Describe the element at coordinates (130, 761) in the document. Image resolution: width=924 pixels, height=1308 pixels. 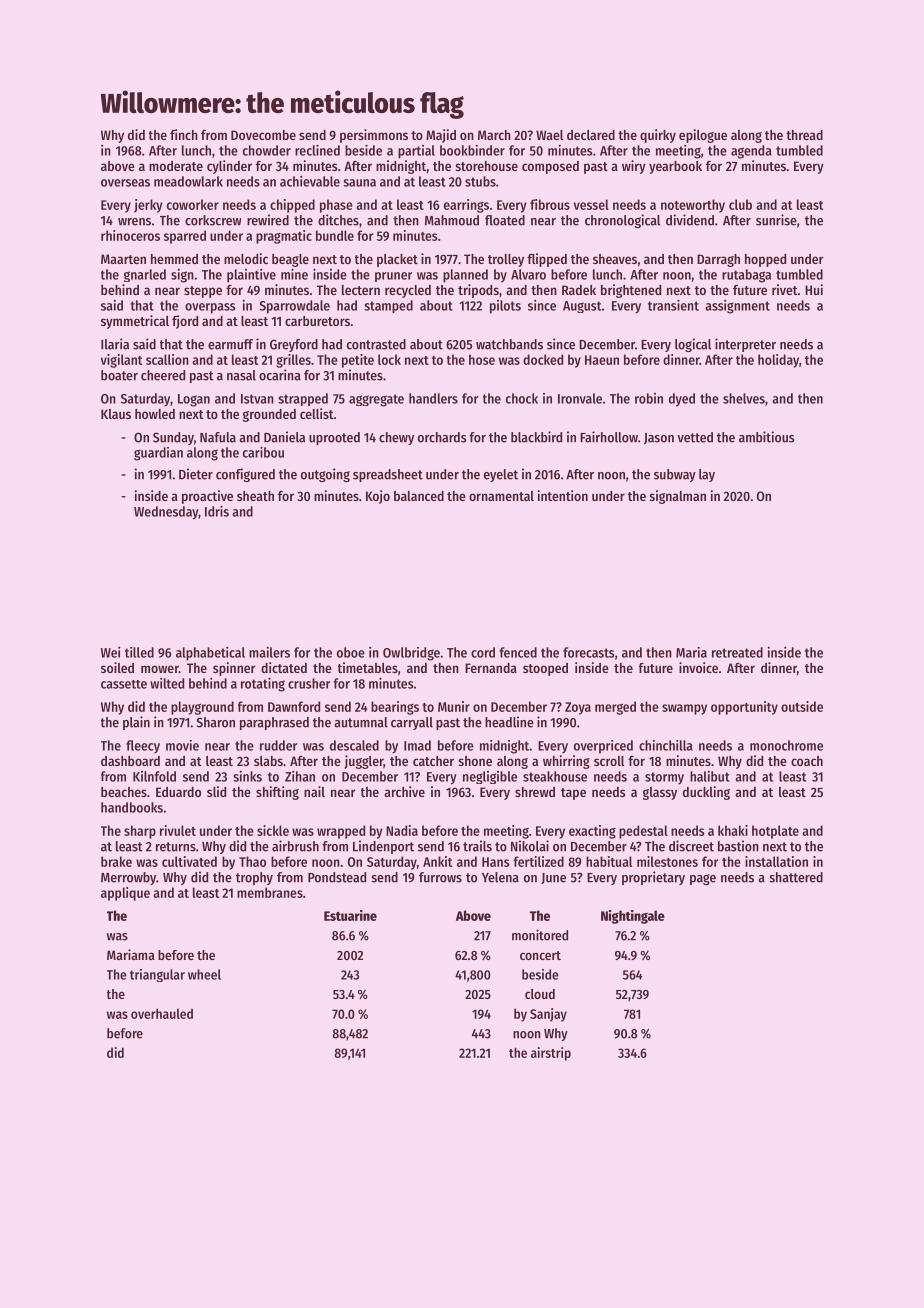
I see `dashboard` at that location.
